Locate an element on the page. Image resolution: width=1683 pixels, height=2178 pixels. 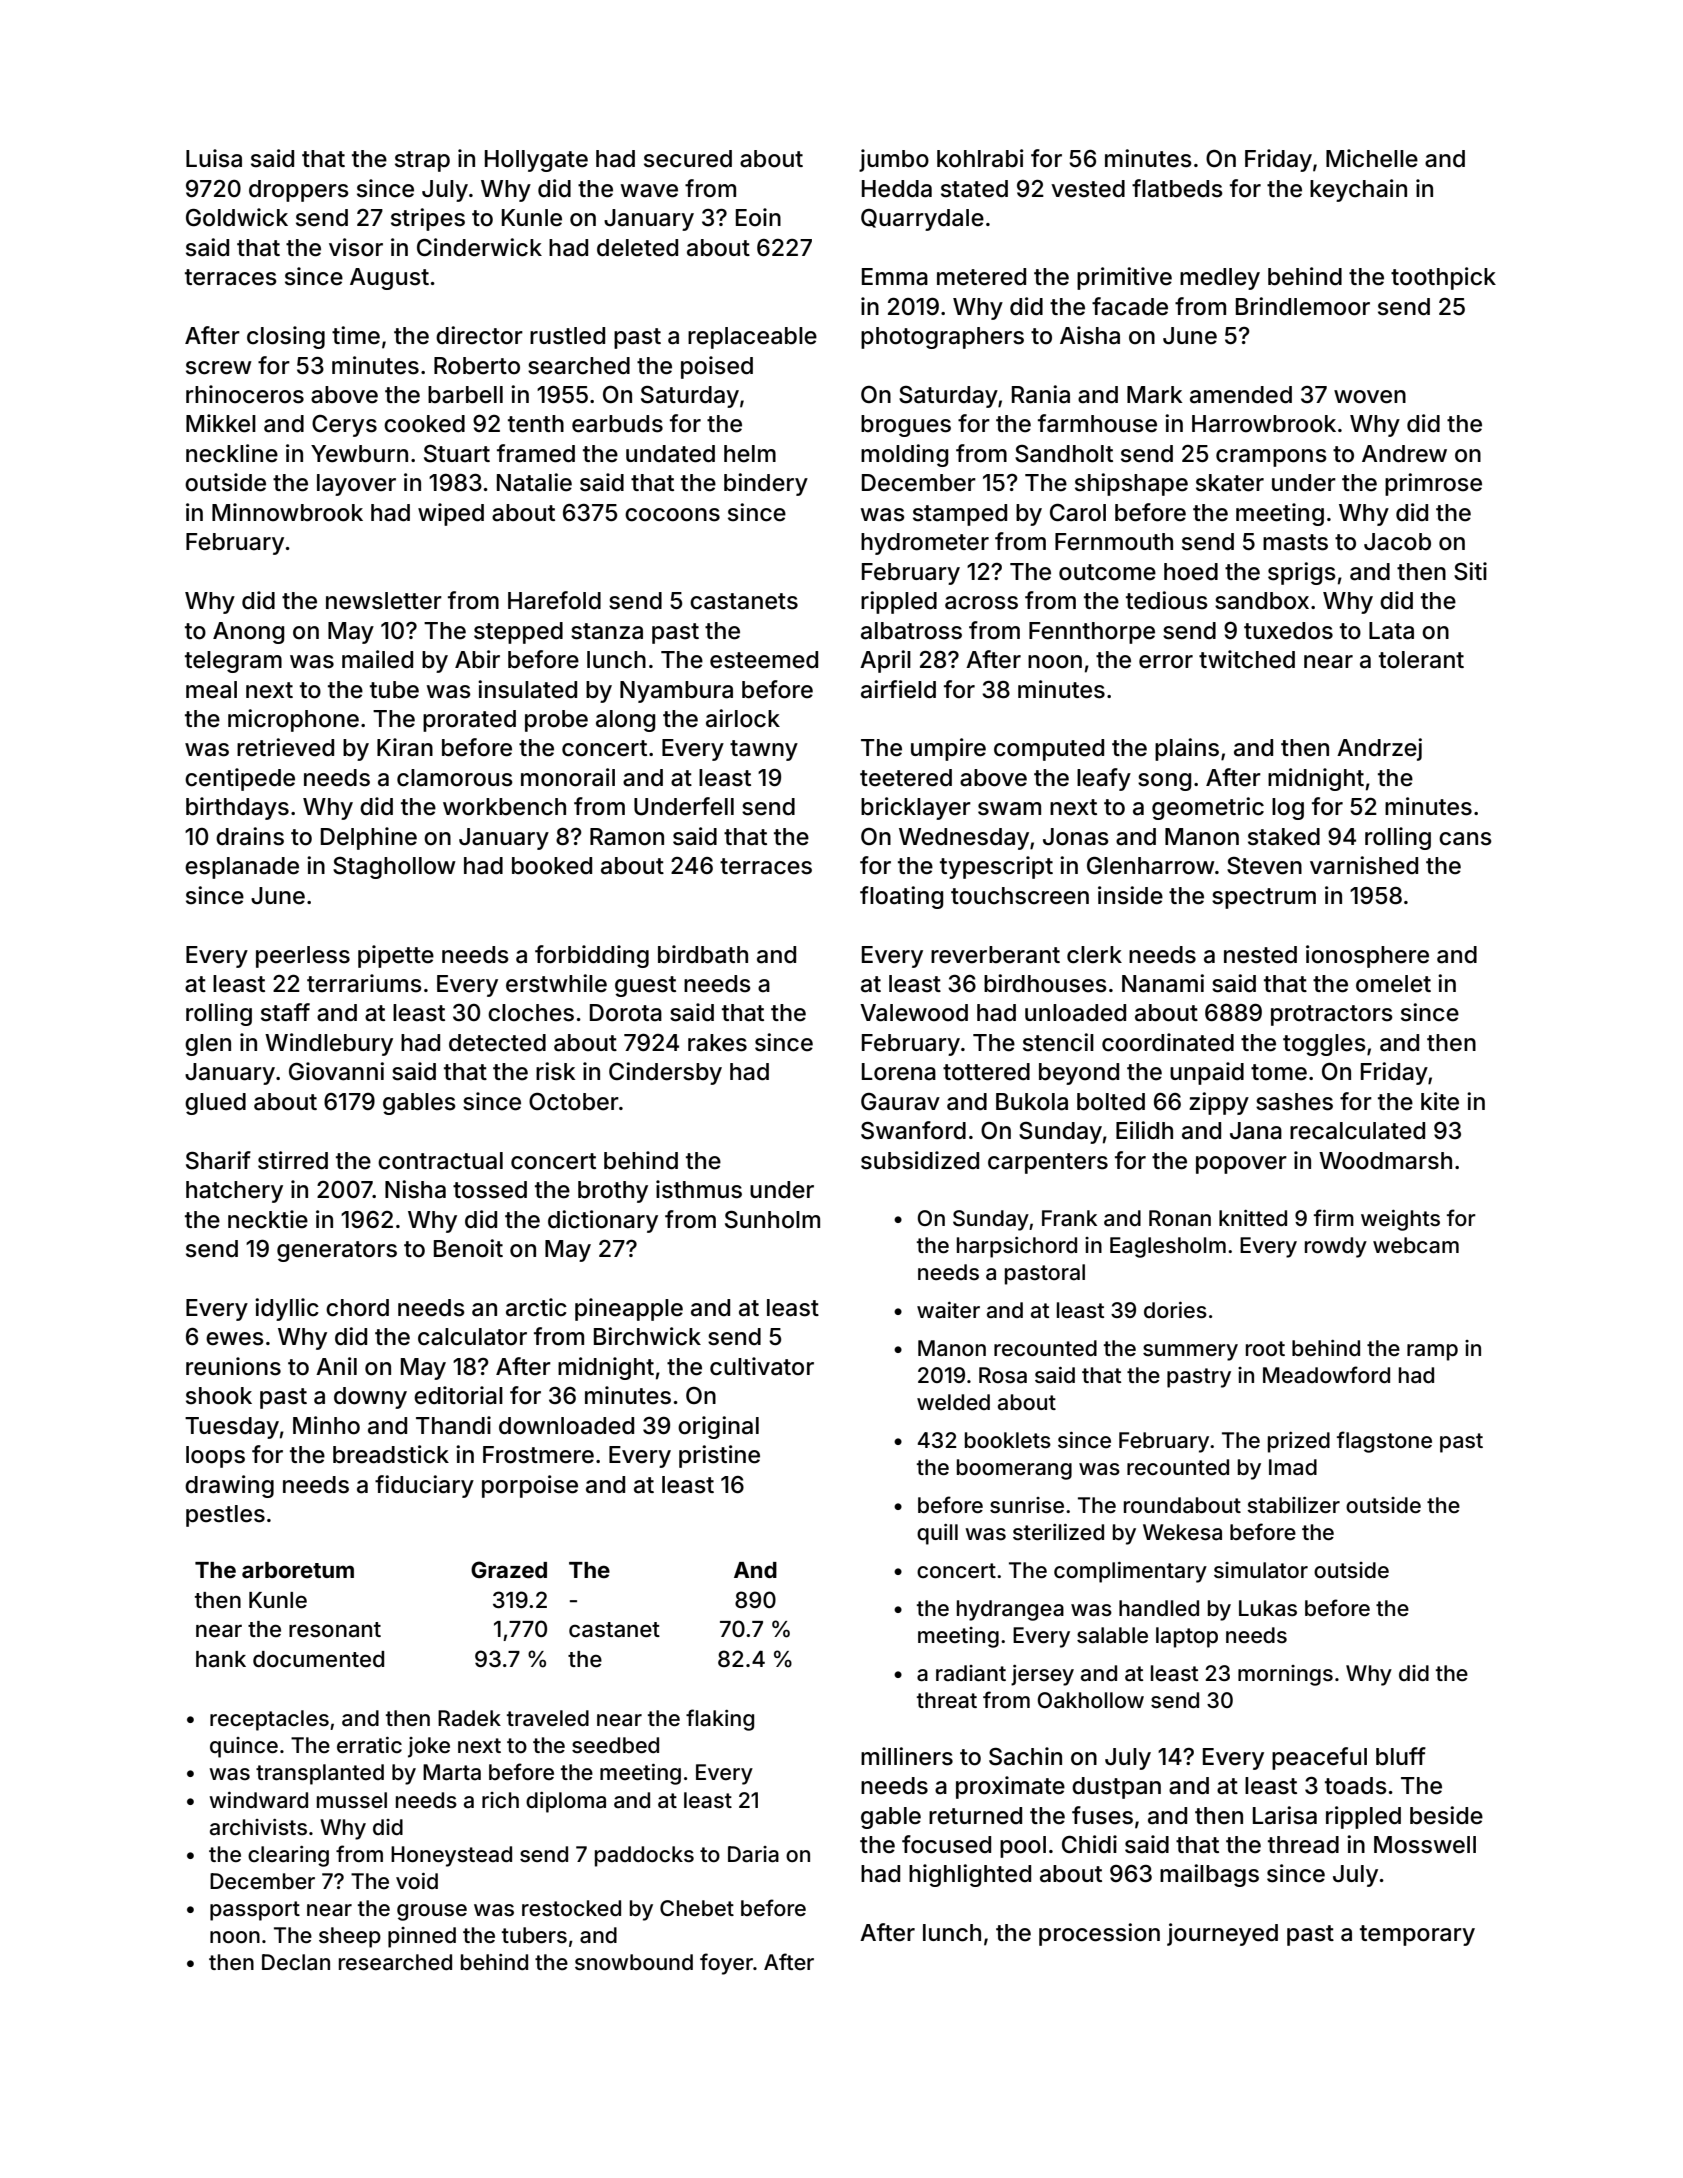
April is located at coordinates (885, 661).
